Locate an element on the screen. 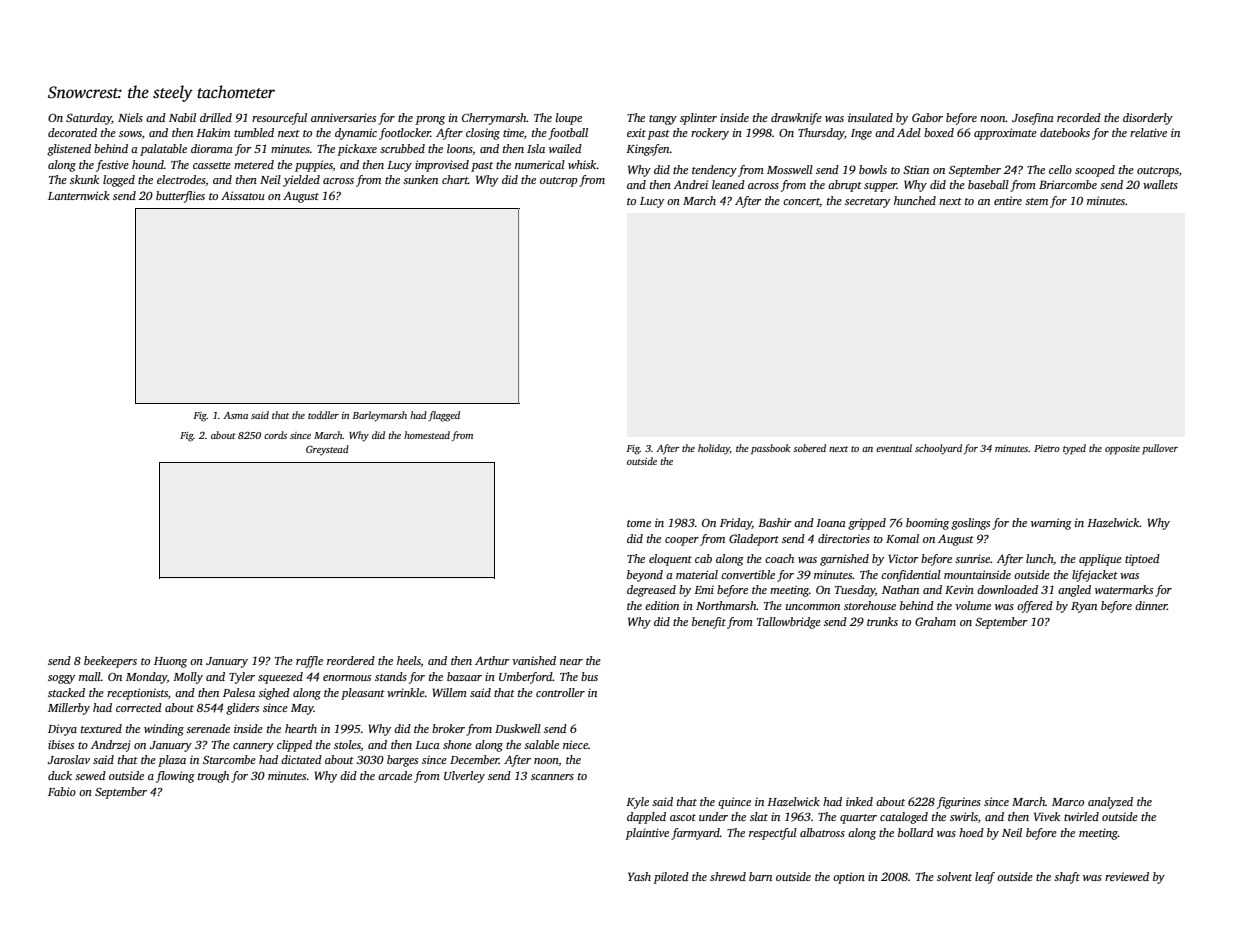 This screenshot has height=952, width=1233. holiday is located at coordinates (714, 449).
